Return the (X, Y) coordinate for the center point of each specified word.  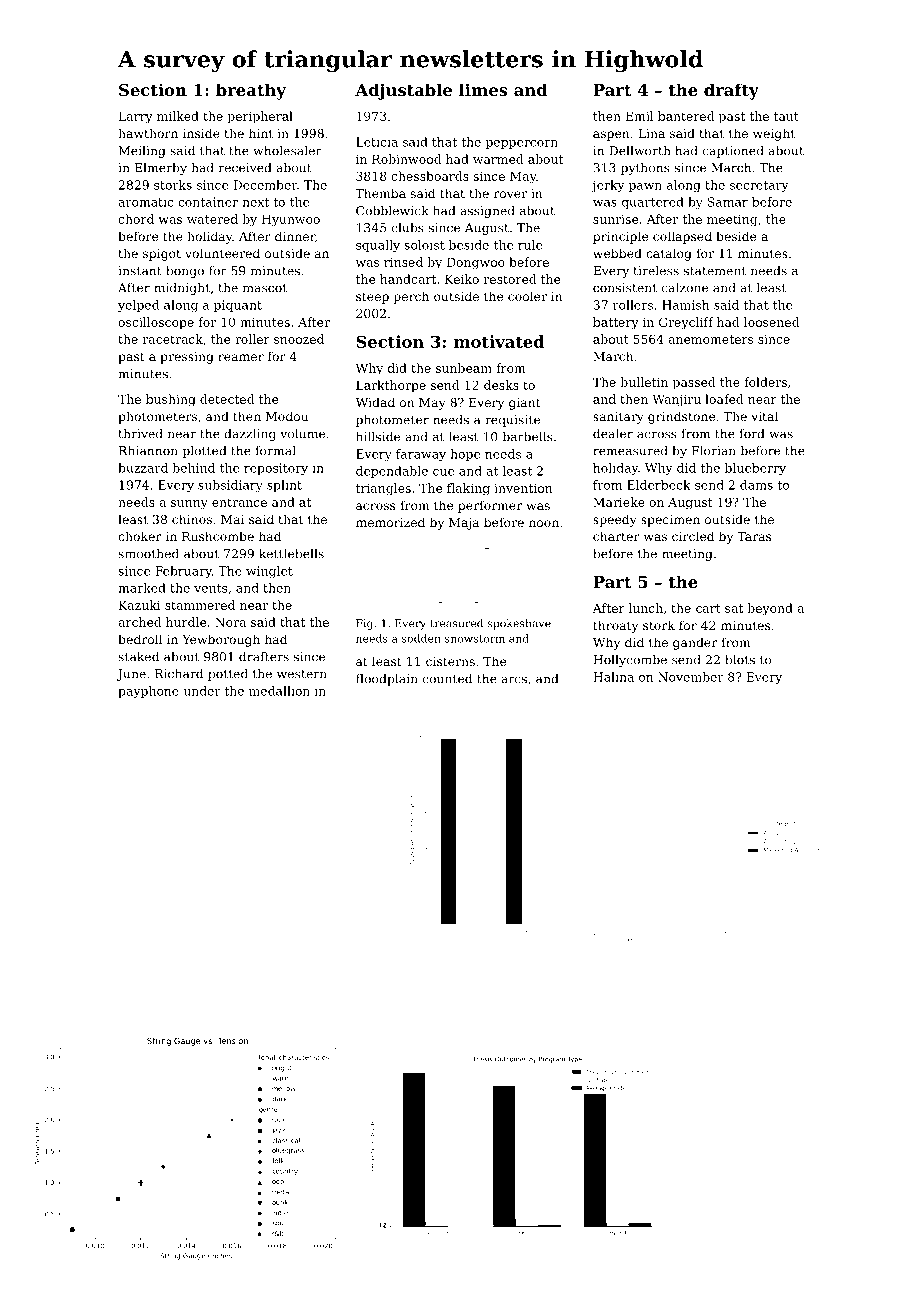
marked (142, 588)
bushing (171, 400)
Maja (464, 524)
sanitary (618, 418)
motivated (499, 341)
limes (483, 89)
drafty (731, 91)
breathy (251, 91)
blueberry (755, 469)
